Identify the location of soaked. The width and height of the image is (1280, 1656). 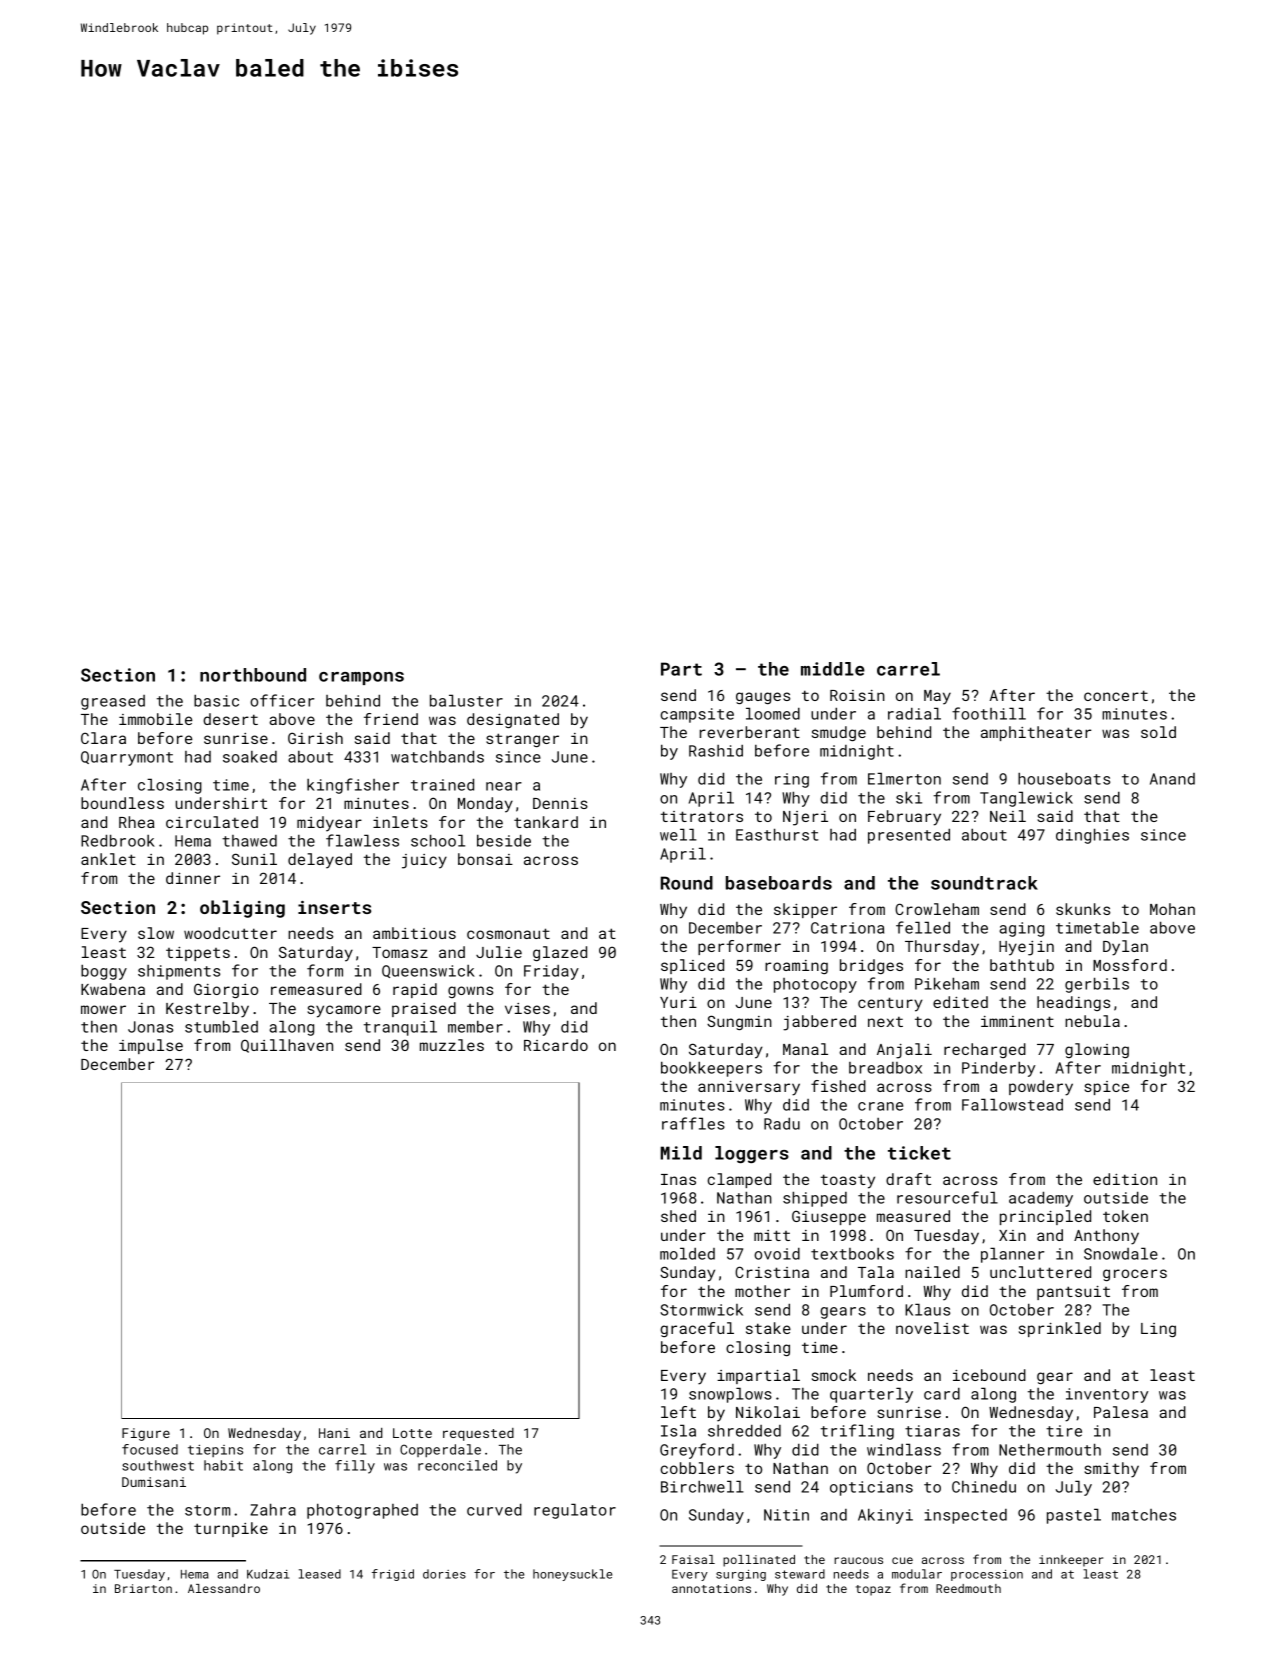
(250, 757).
